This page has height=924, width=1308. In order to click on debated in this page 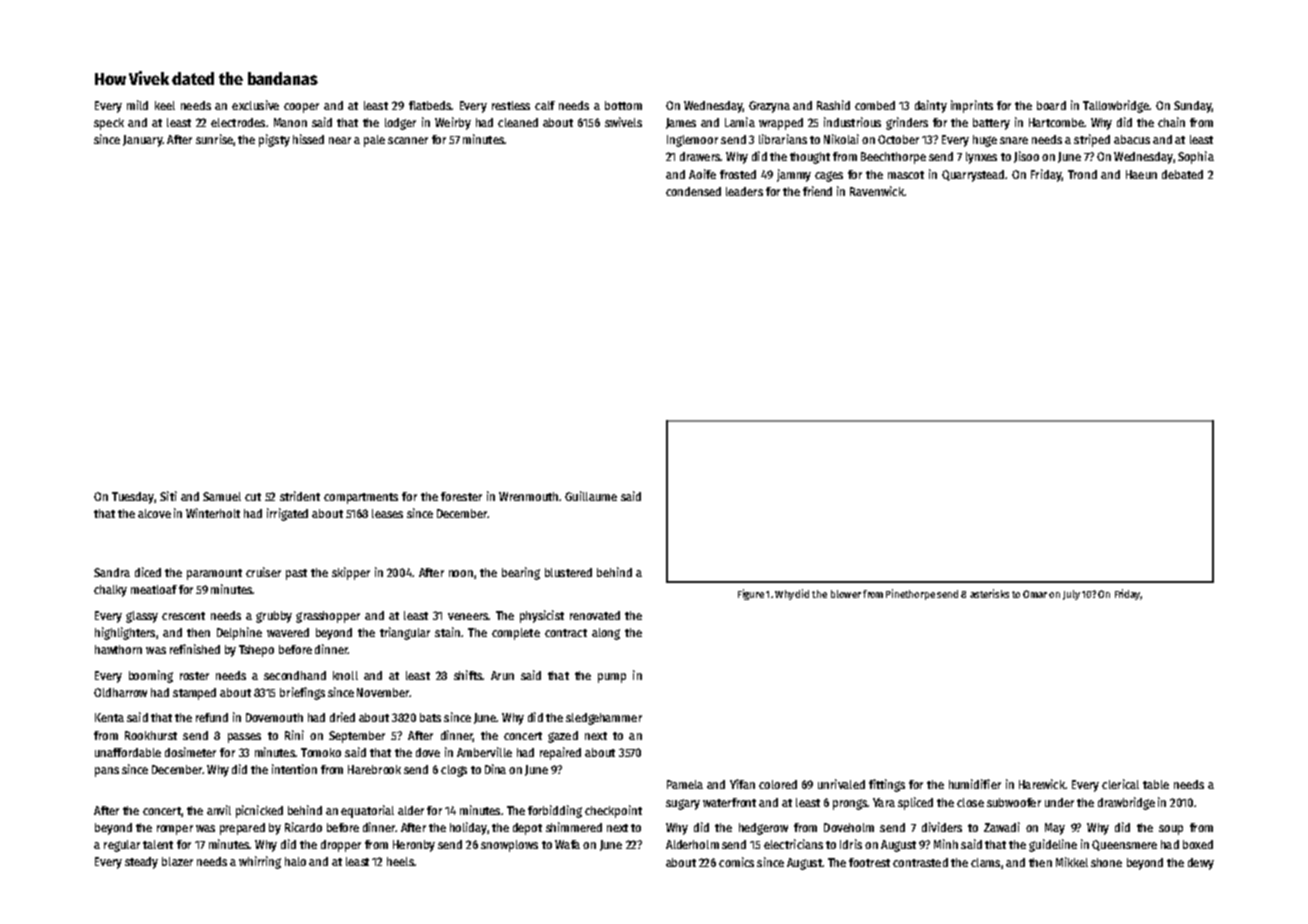, I will do `click(1182, 174)`.
